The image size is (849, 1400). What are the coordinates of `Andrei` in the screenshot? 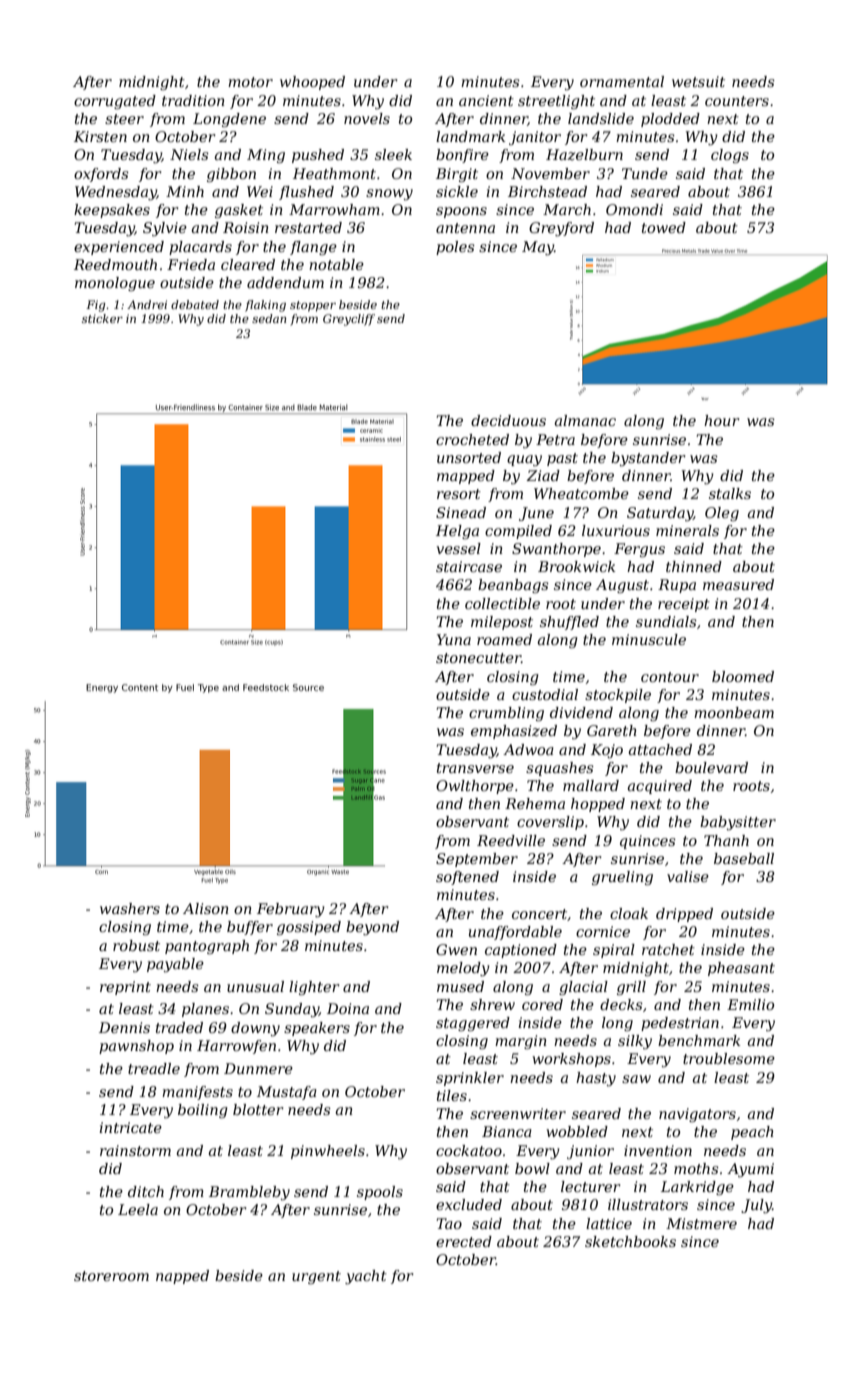 It's located at (147, 304).
